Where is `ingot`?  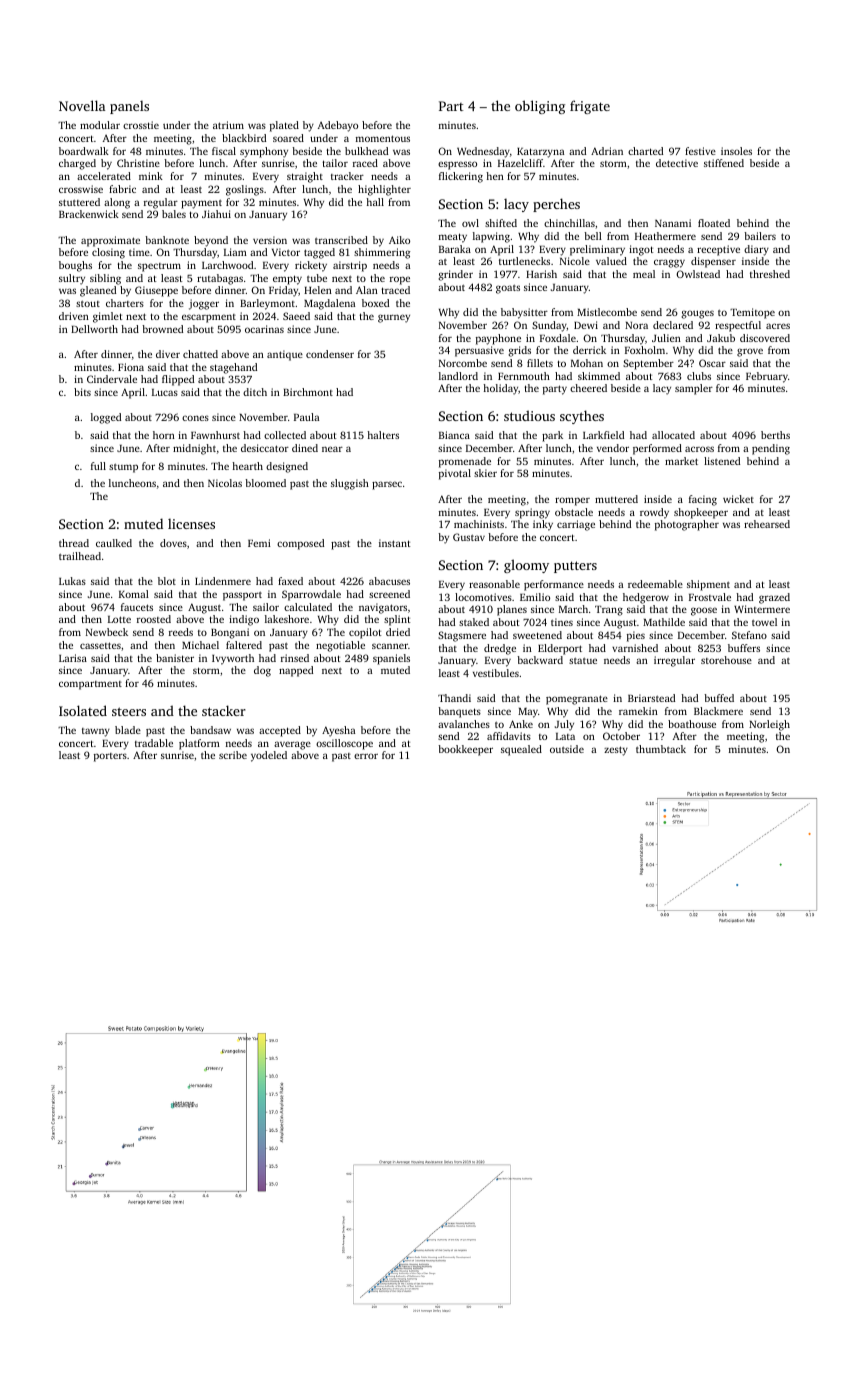
ingot is located at coordinates (641, 250).
